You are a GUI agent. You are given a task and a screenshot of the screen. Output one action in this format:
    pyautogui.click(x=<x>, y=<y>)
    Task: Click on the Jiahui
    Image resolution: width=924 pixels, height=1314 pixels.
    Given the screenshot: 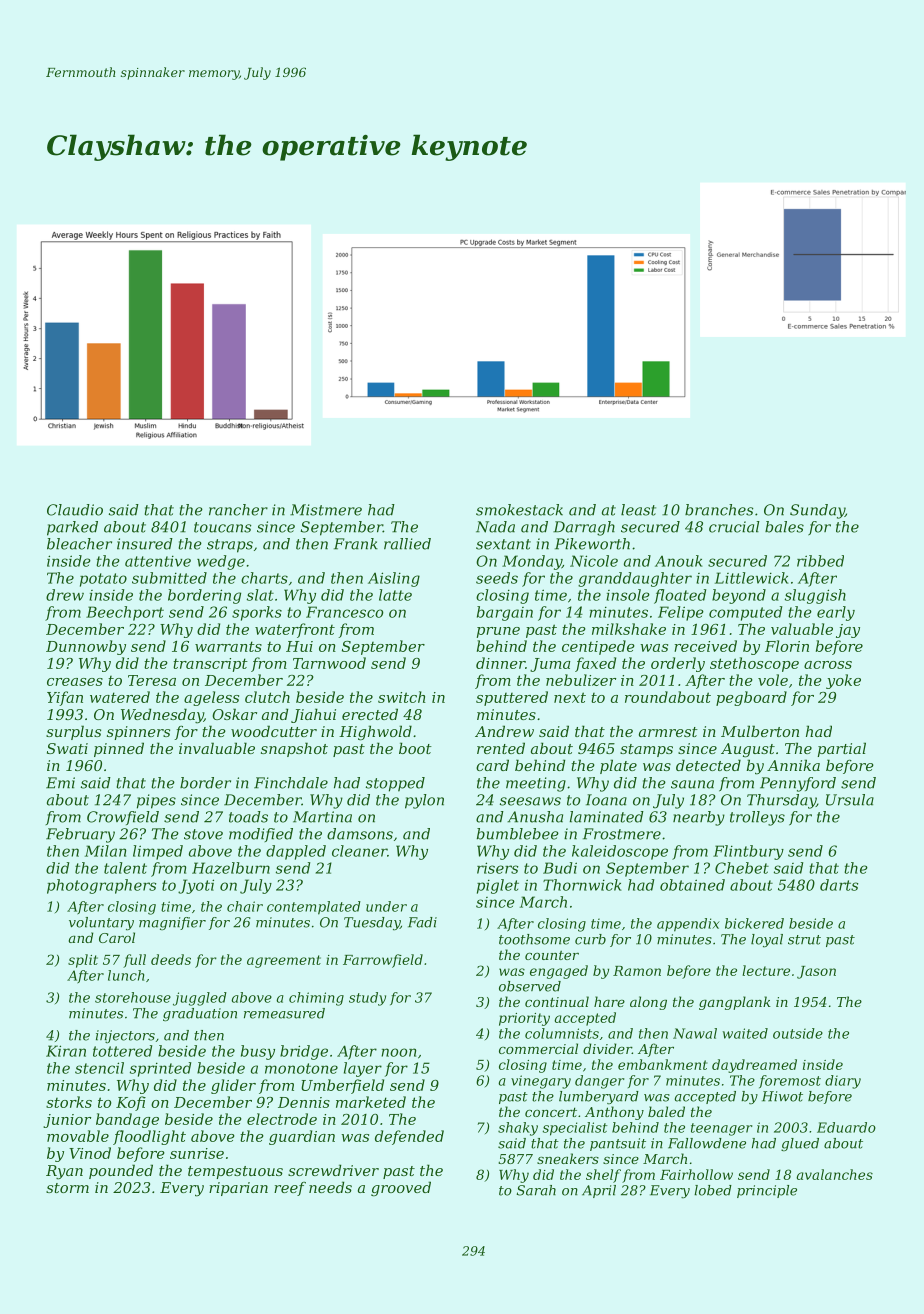 What is the action you would take?
    pyautogui.click(x=313, y=715)
